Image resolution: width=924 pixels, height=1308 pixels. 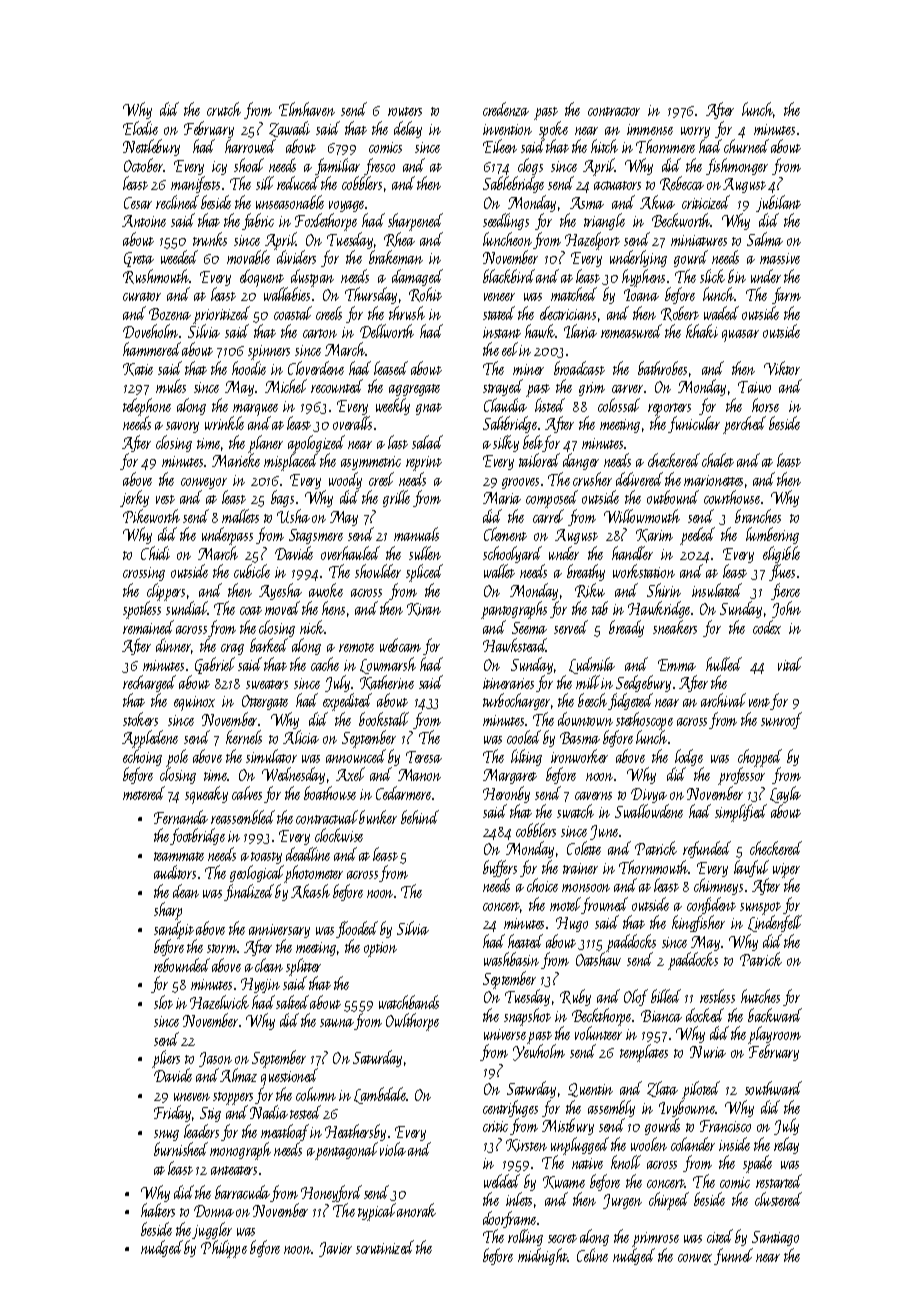 I want to click on Willowmouth, so click(x=642, y=516).
